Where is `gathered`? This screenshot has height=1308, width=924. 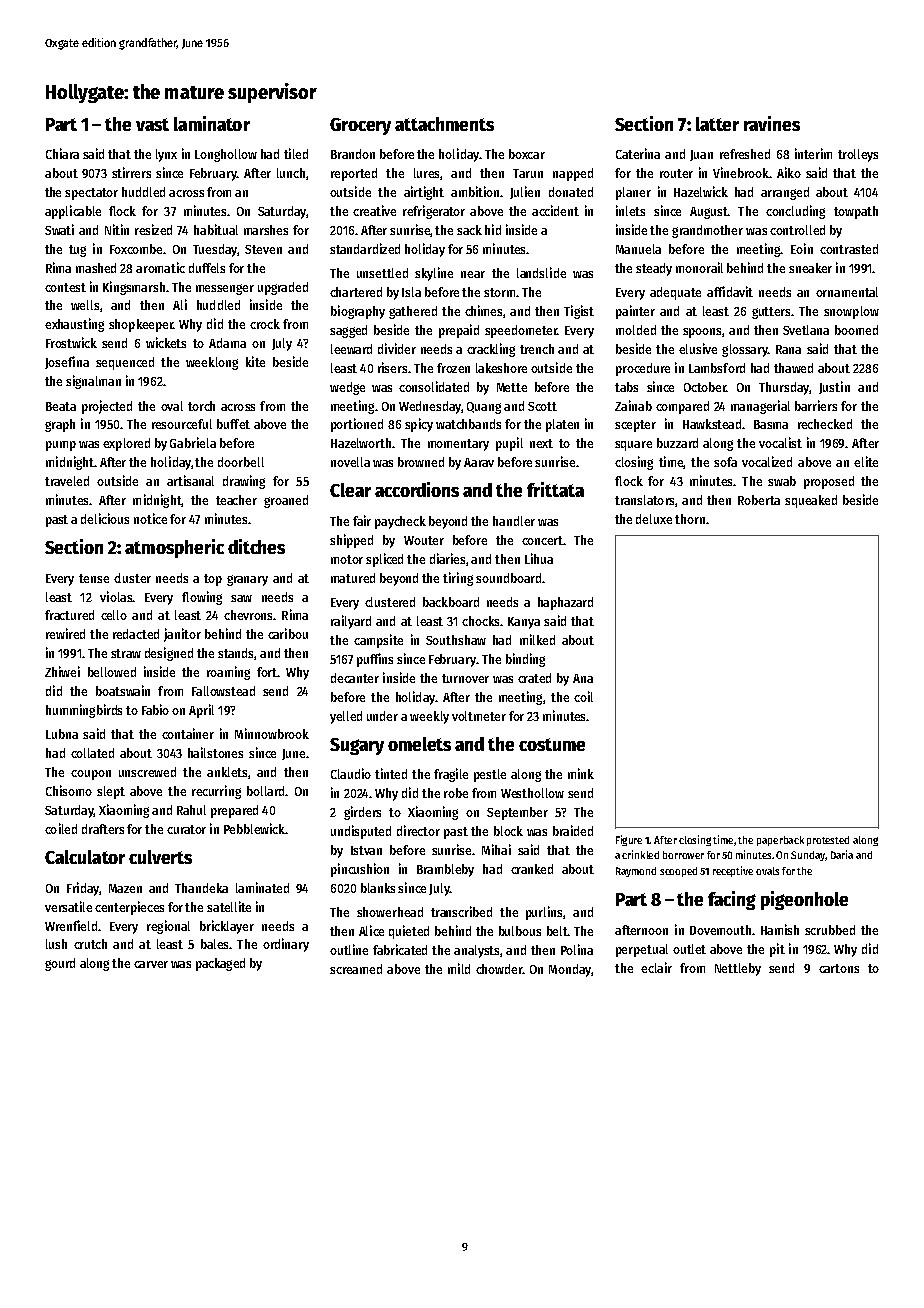 gathered is located at coordinates (413, 312).
